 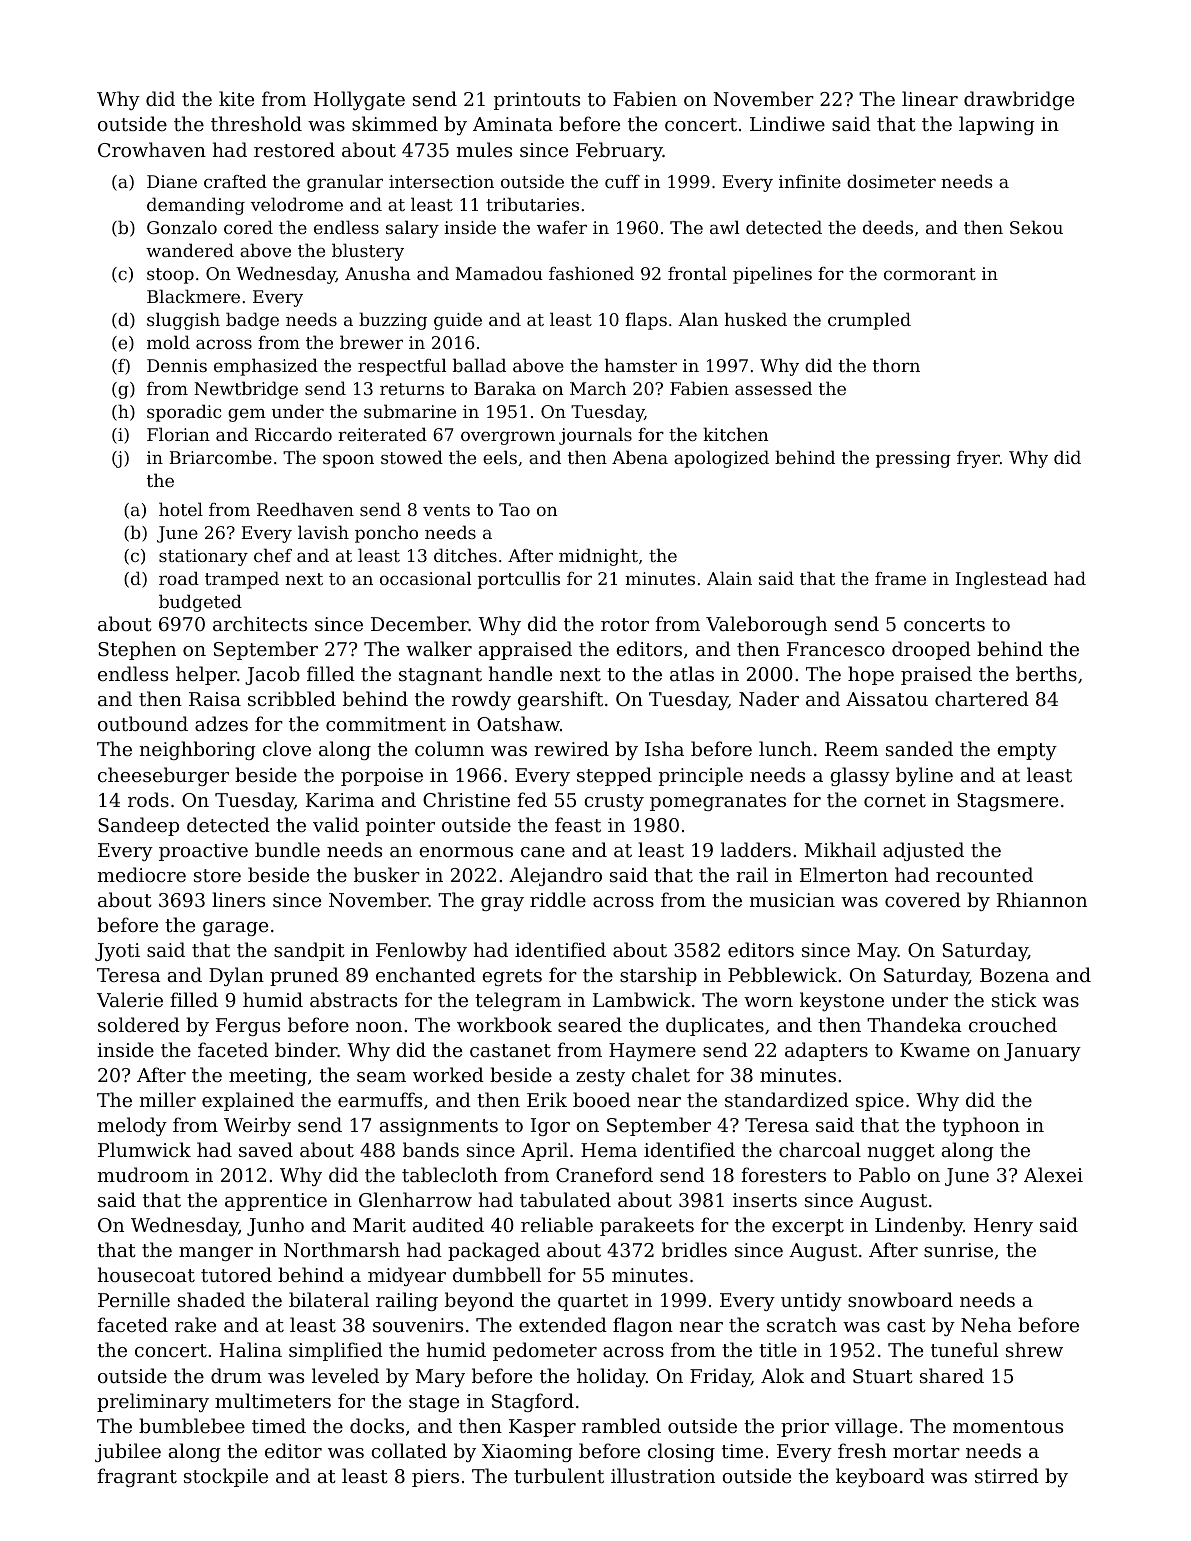 I want to click on returns, so click(x=412, y=389).
